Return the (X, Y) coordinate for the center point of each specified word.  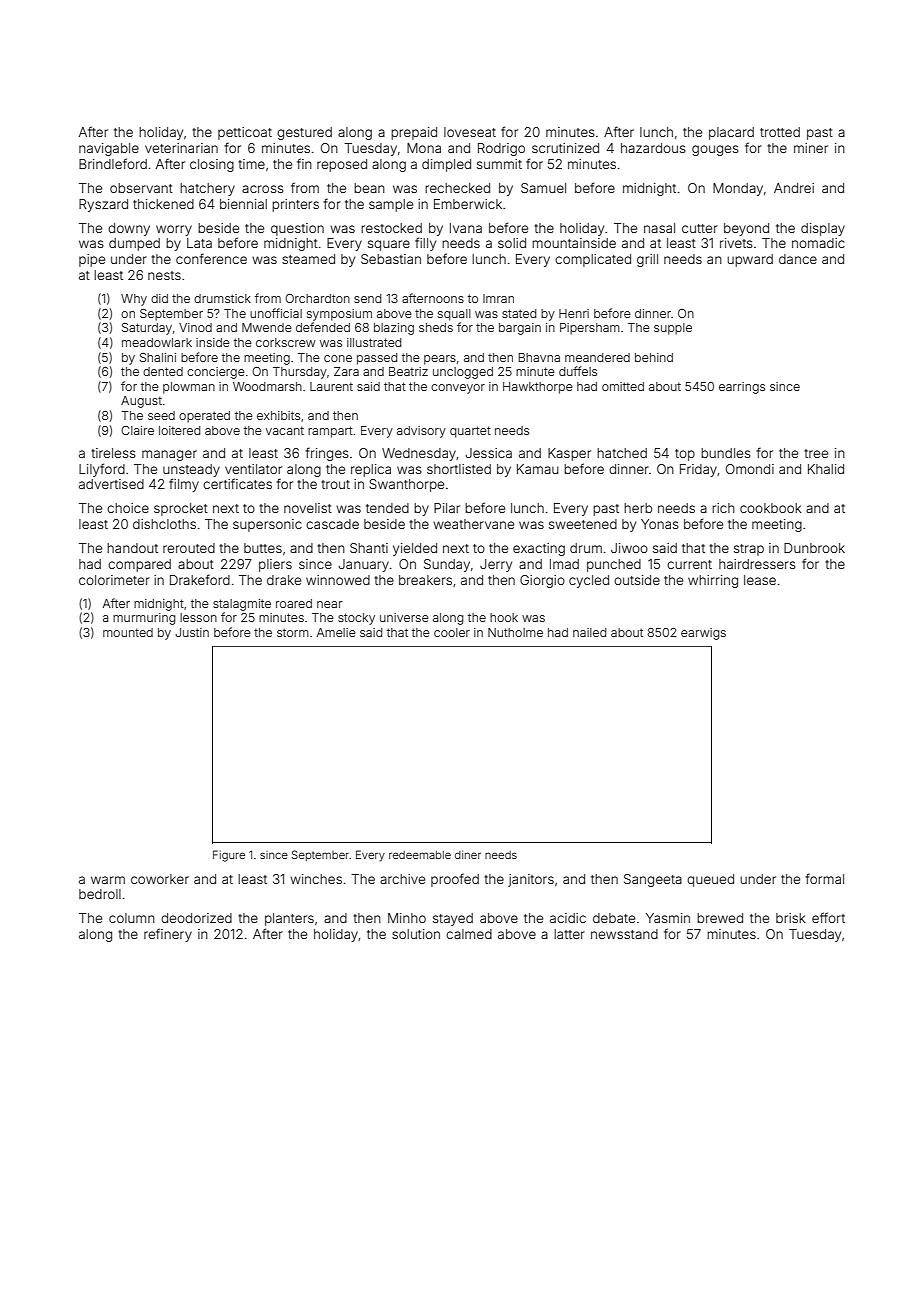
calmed (469, 934)
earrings (742, 388)
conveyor (458, 389)
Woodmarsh (267, 386)
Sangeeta (653, 880)
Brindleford (113, 163)
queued (710, 880)
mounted (128, 632)
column (132, 918)
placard (731, 133)
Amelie (336, 632)
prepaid (414, 133)
